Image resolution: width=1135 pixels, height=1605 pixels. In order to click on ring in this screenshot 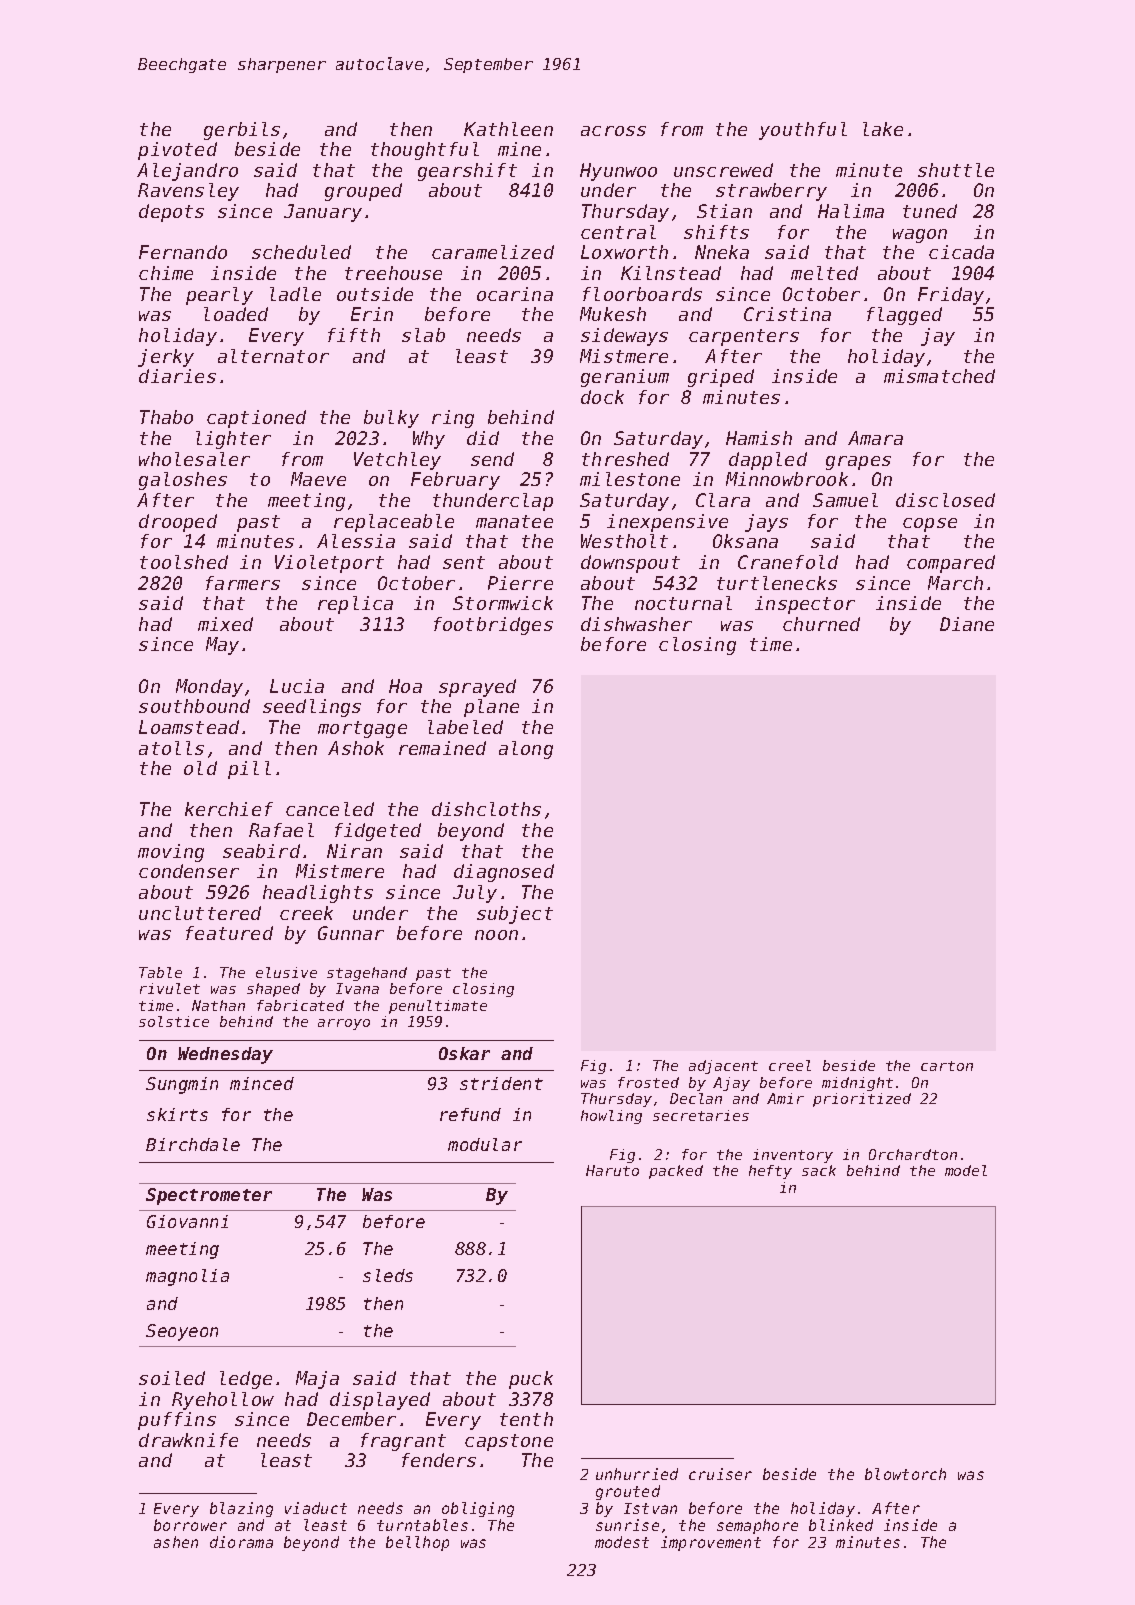, I will do `click(453, 419)`.
